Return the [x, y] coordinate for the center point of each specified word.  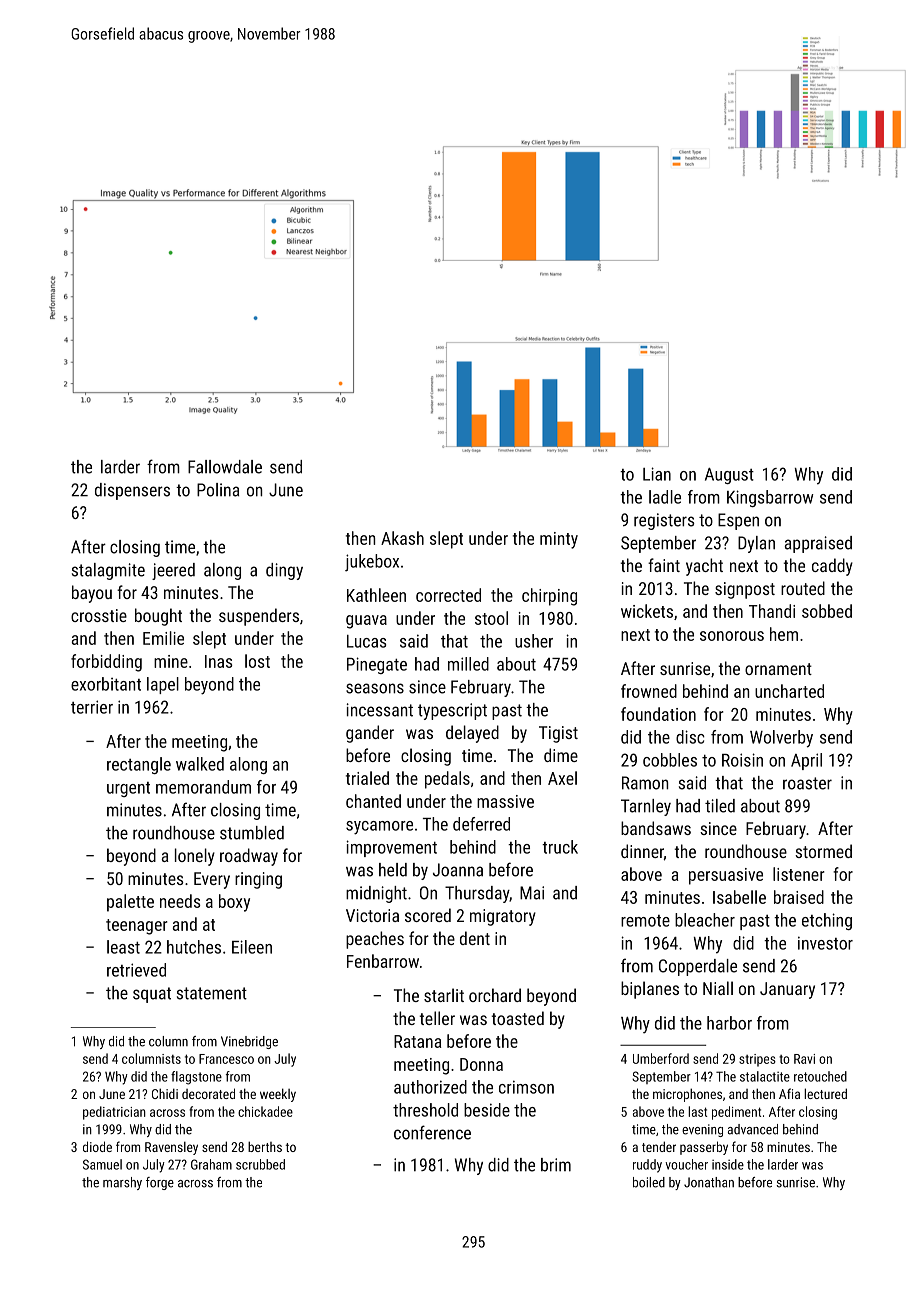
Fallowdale [225, 467]
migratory [503, 917]
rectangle [139, 765]
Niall [718, 988]
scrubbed [260, 1164]
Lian [657, 474]
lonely [195, 857]
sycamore [379, 828]
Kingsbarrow [770, 498]
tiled [720, 806]
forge [160, 1183]
